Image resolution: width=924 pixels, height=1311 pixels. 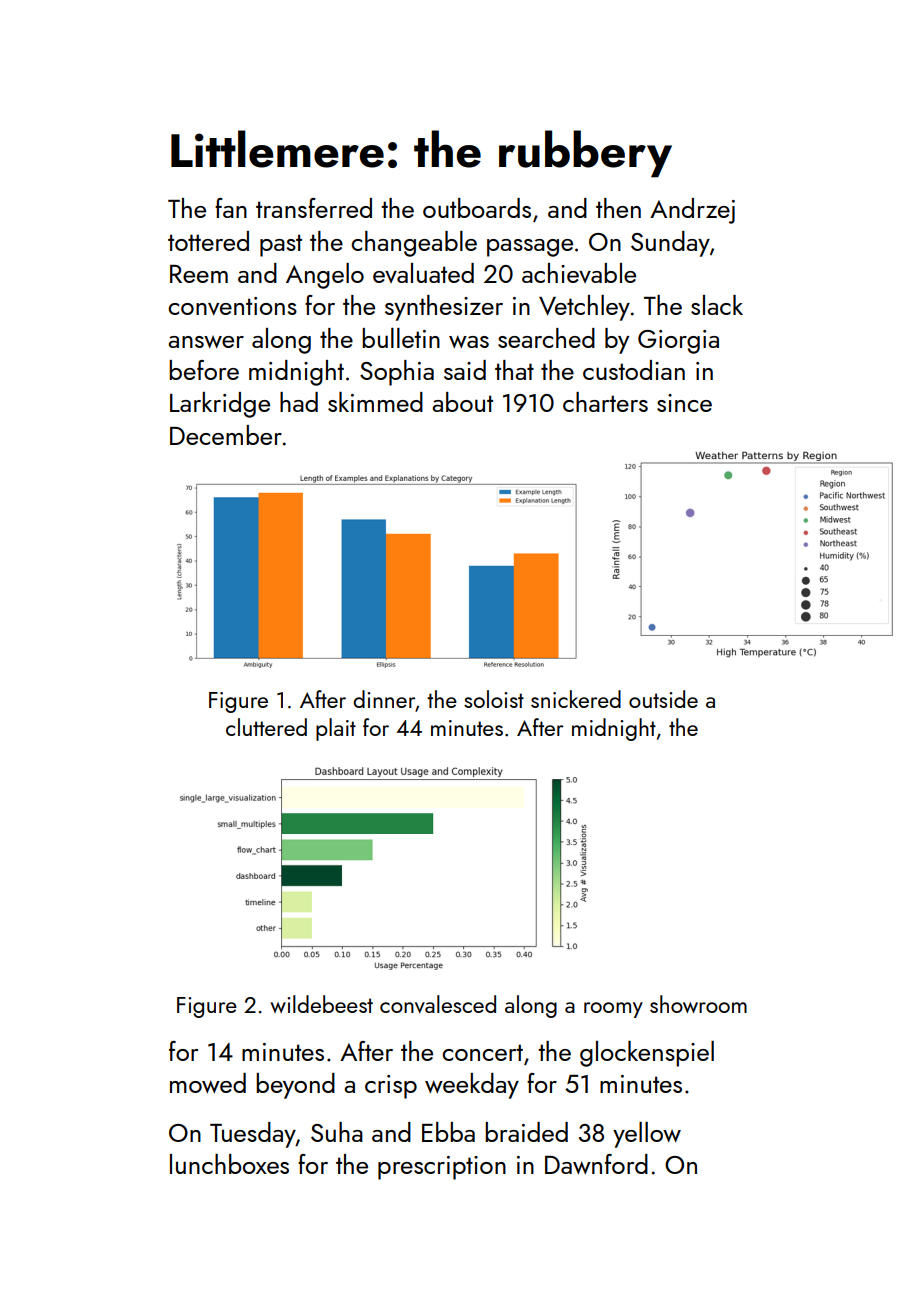 What do you see at coordinates (663, 699) in the screenshot?
I see `outside` at bounding box center [663, 699].
